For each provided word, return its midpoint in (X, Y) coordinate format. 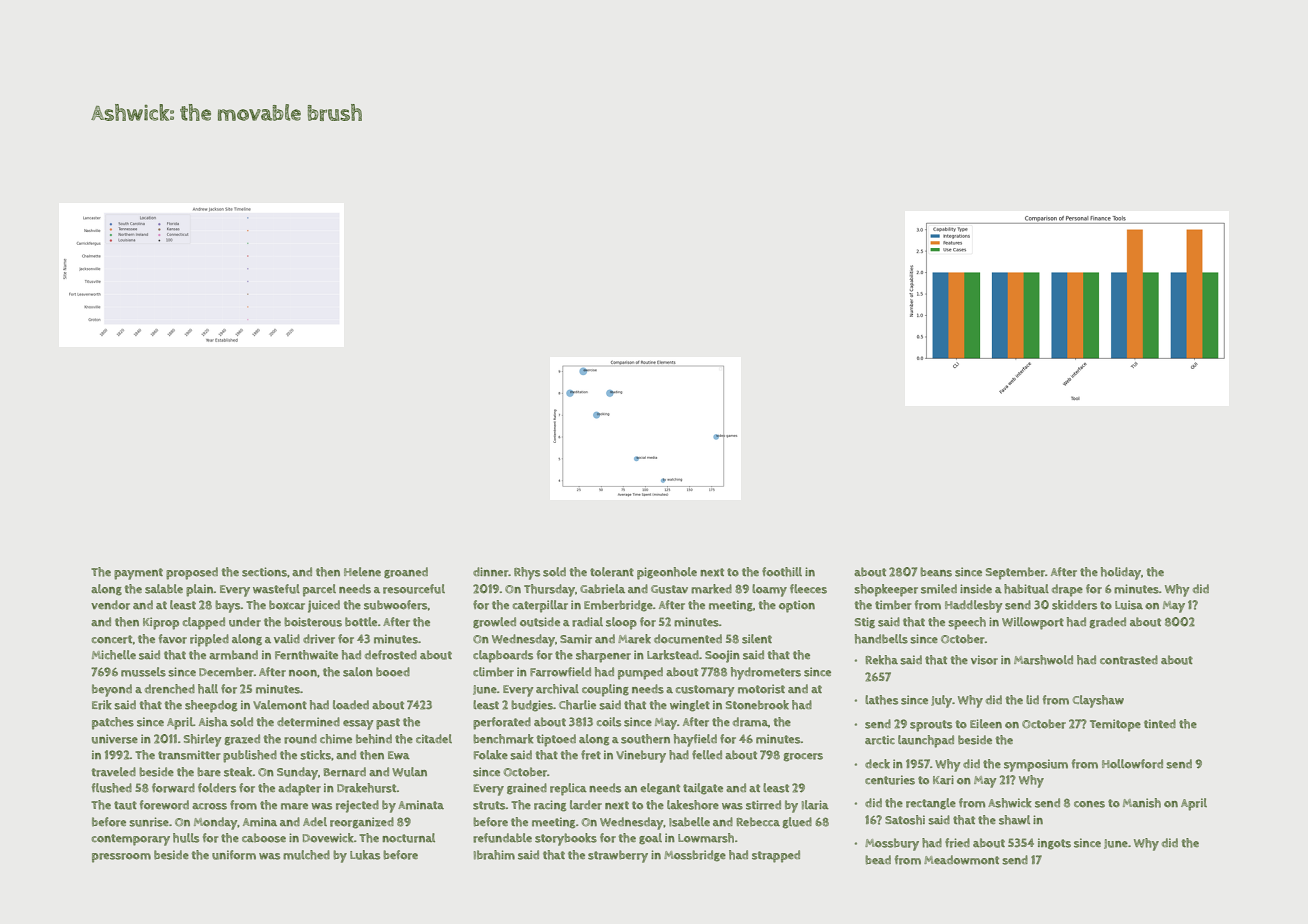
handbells (881, 639)
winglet (690, 706)
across (209, 806)
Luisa (1129, 605)
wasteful (276, 589)
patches (113, 723)
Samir (576, 639)
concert (112, 639)
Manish (1142, 803)
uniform (234, 855)
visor (984, 660)
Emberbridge (618, 606)
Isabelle (689, 822)
